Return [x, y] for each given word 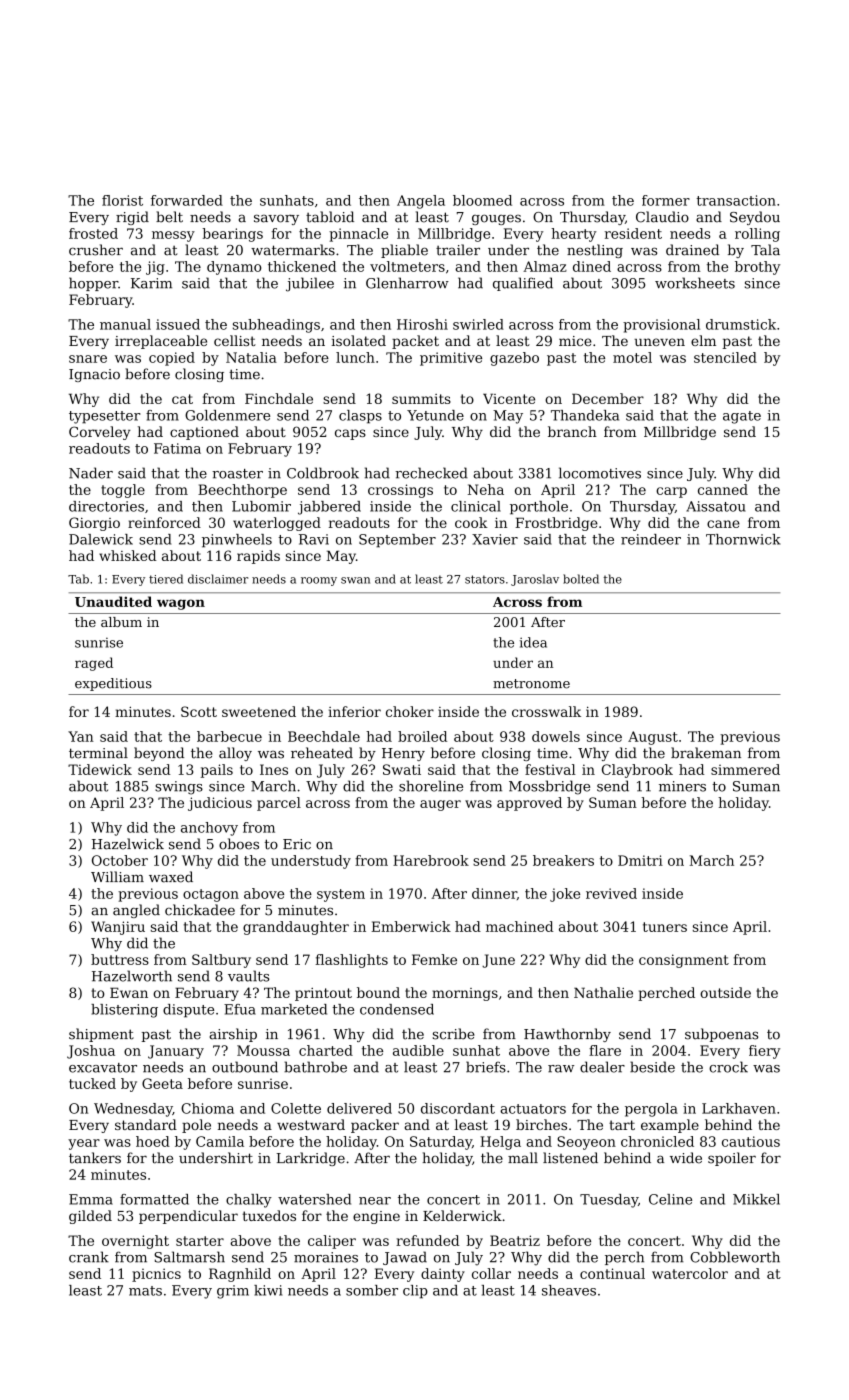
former [666, 200]
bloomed [482, 200]
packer [375, 1126]
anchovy [209, 829]
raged [94, 664]
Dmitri [640, 860]
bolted [581, 579]
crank [89, 1257]
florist [122, 200]
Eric [297, 844]
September [397, 541]
